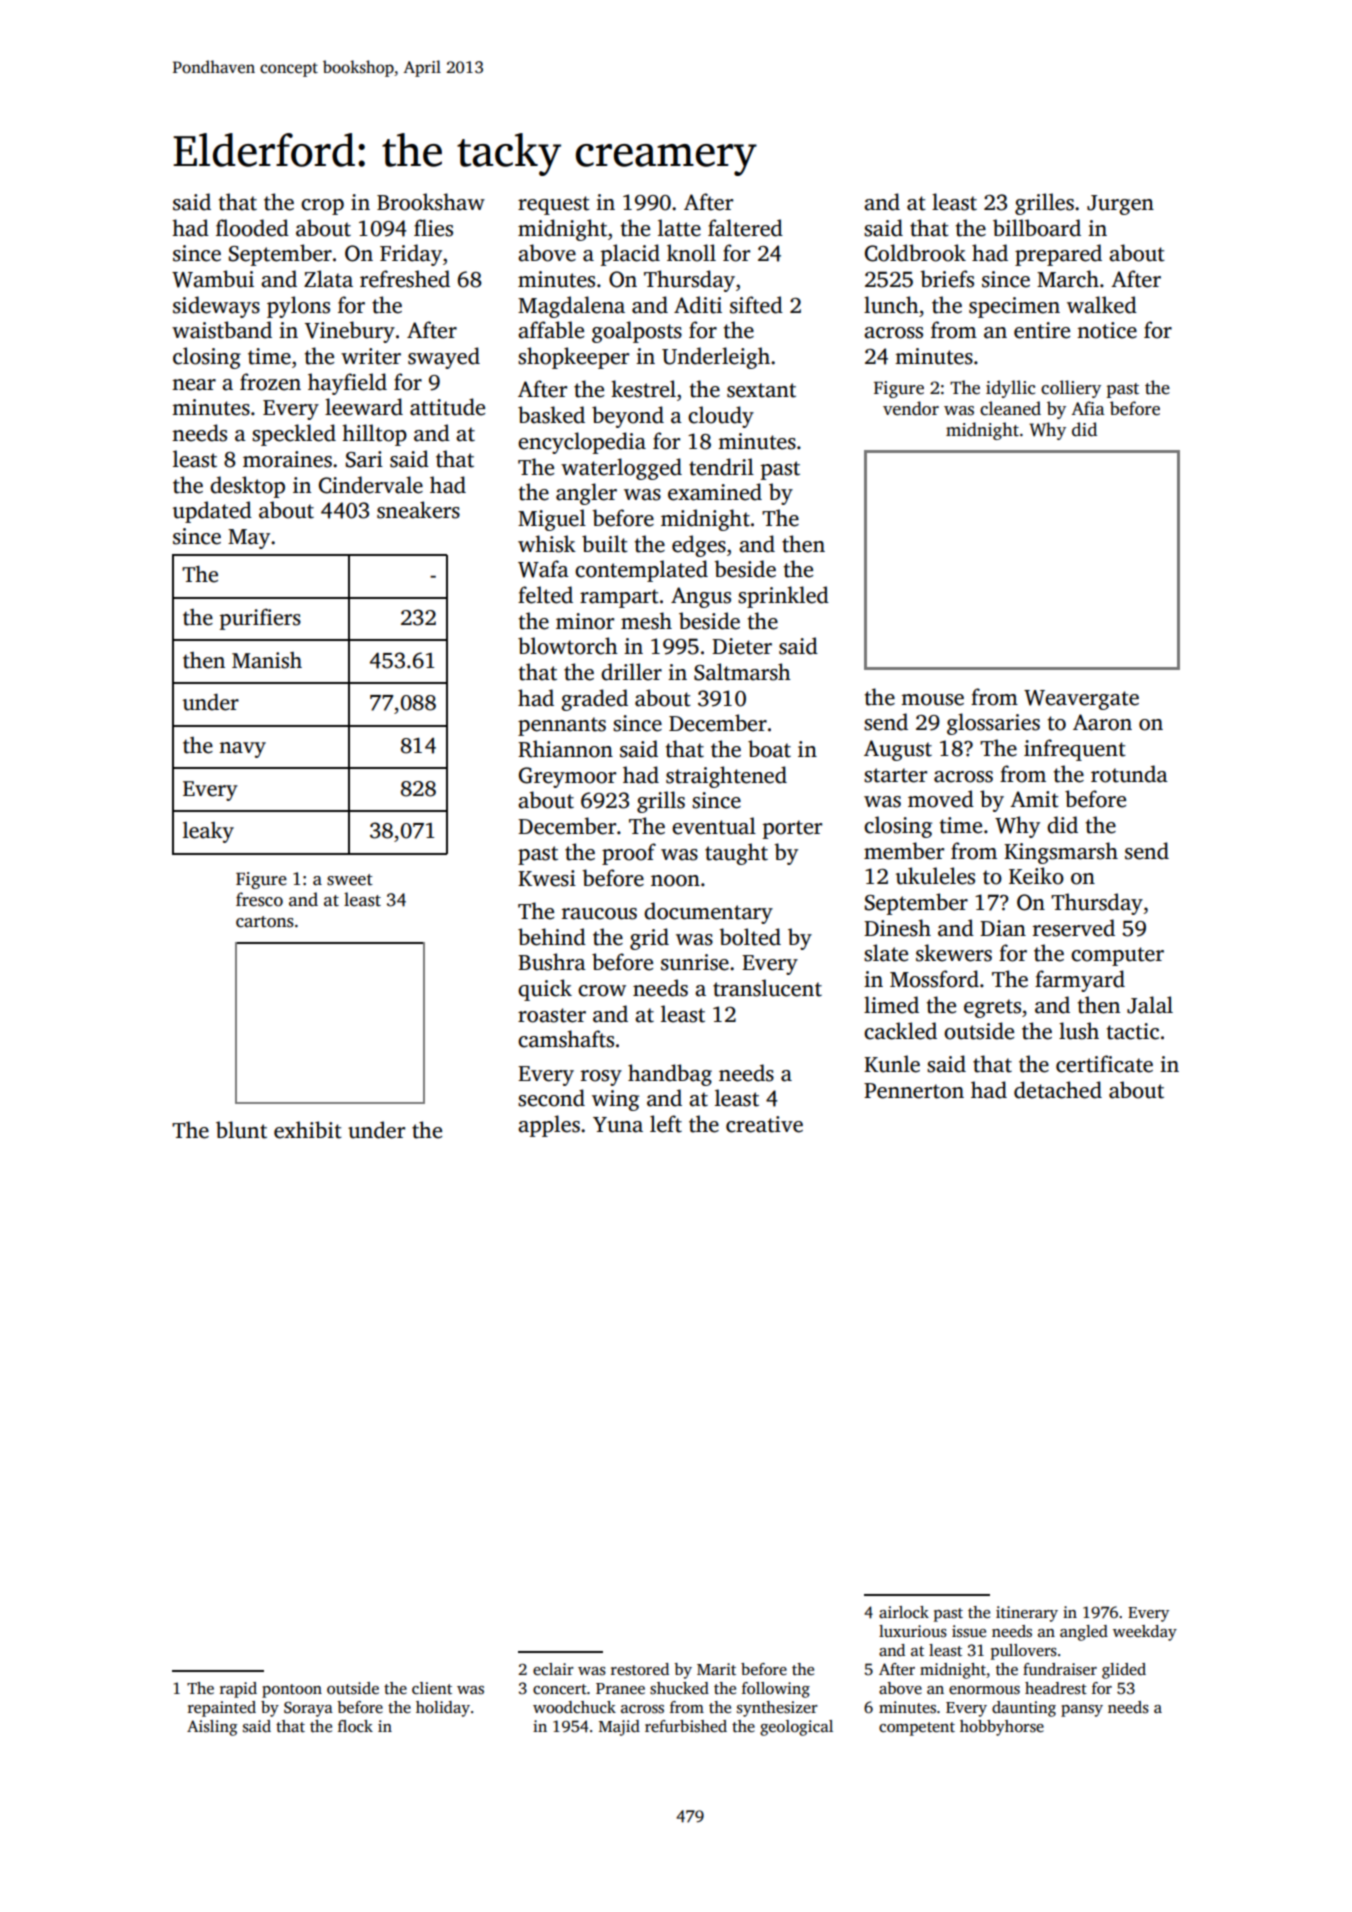 Image resolution: width=1352 pixels, height=1912 pixels. What do you see at coordinates (1120, 205) in the image?
I see `Jurgen` at bounding box center [1120, 205].
